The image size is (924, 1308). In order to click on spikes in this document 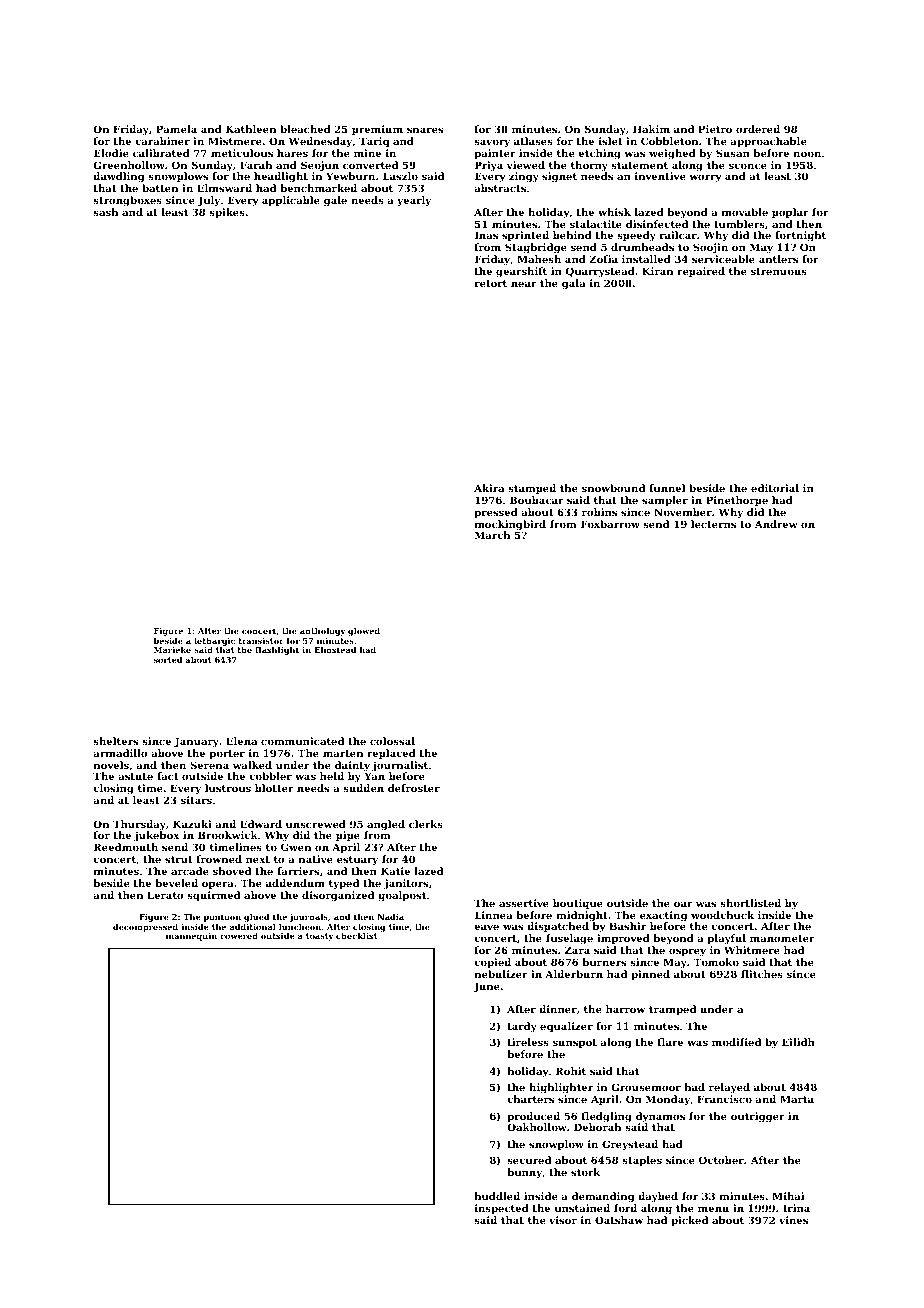, I will do `click(227, 213)`.
